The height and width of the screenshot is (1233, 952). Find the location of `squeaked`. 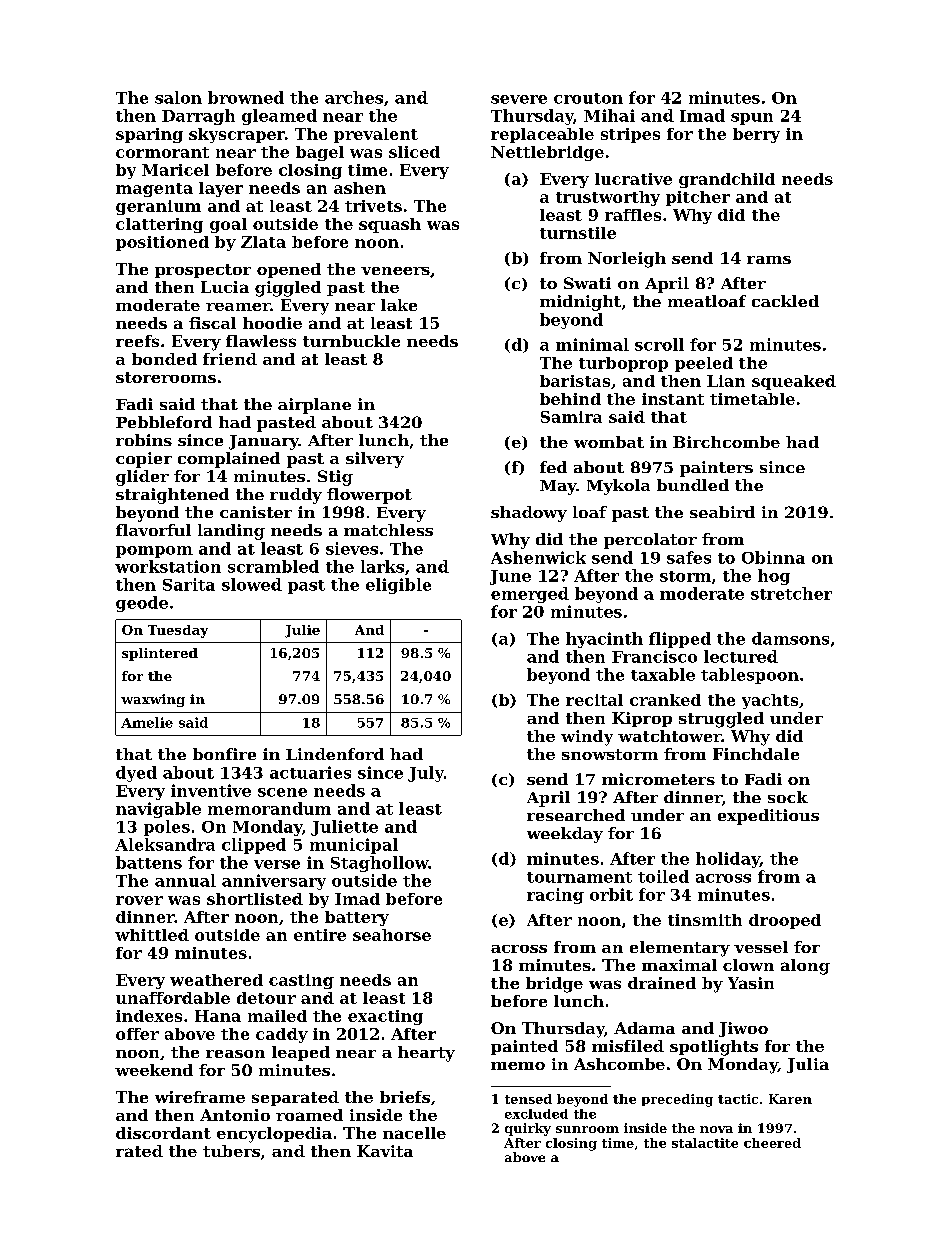

squeaked is located at coordinates (794, 382).
